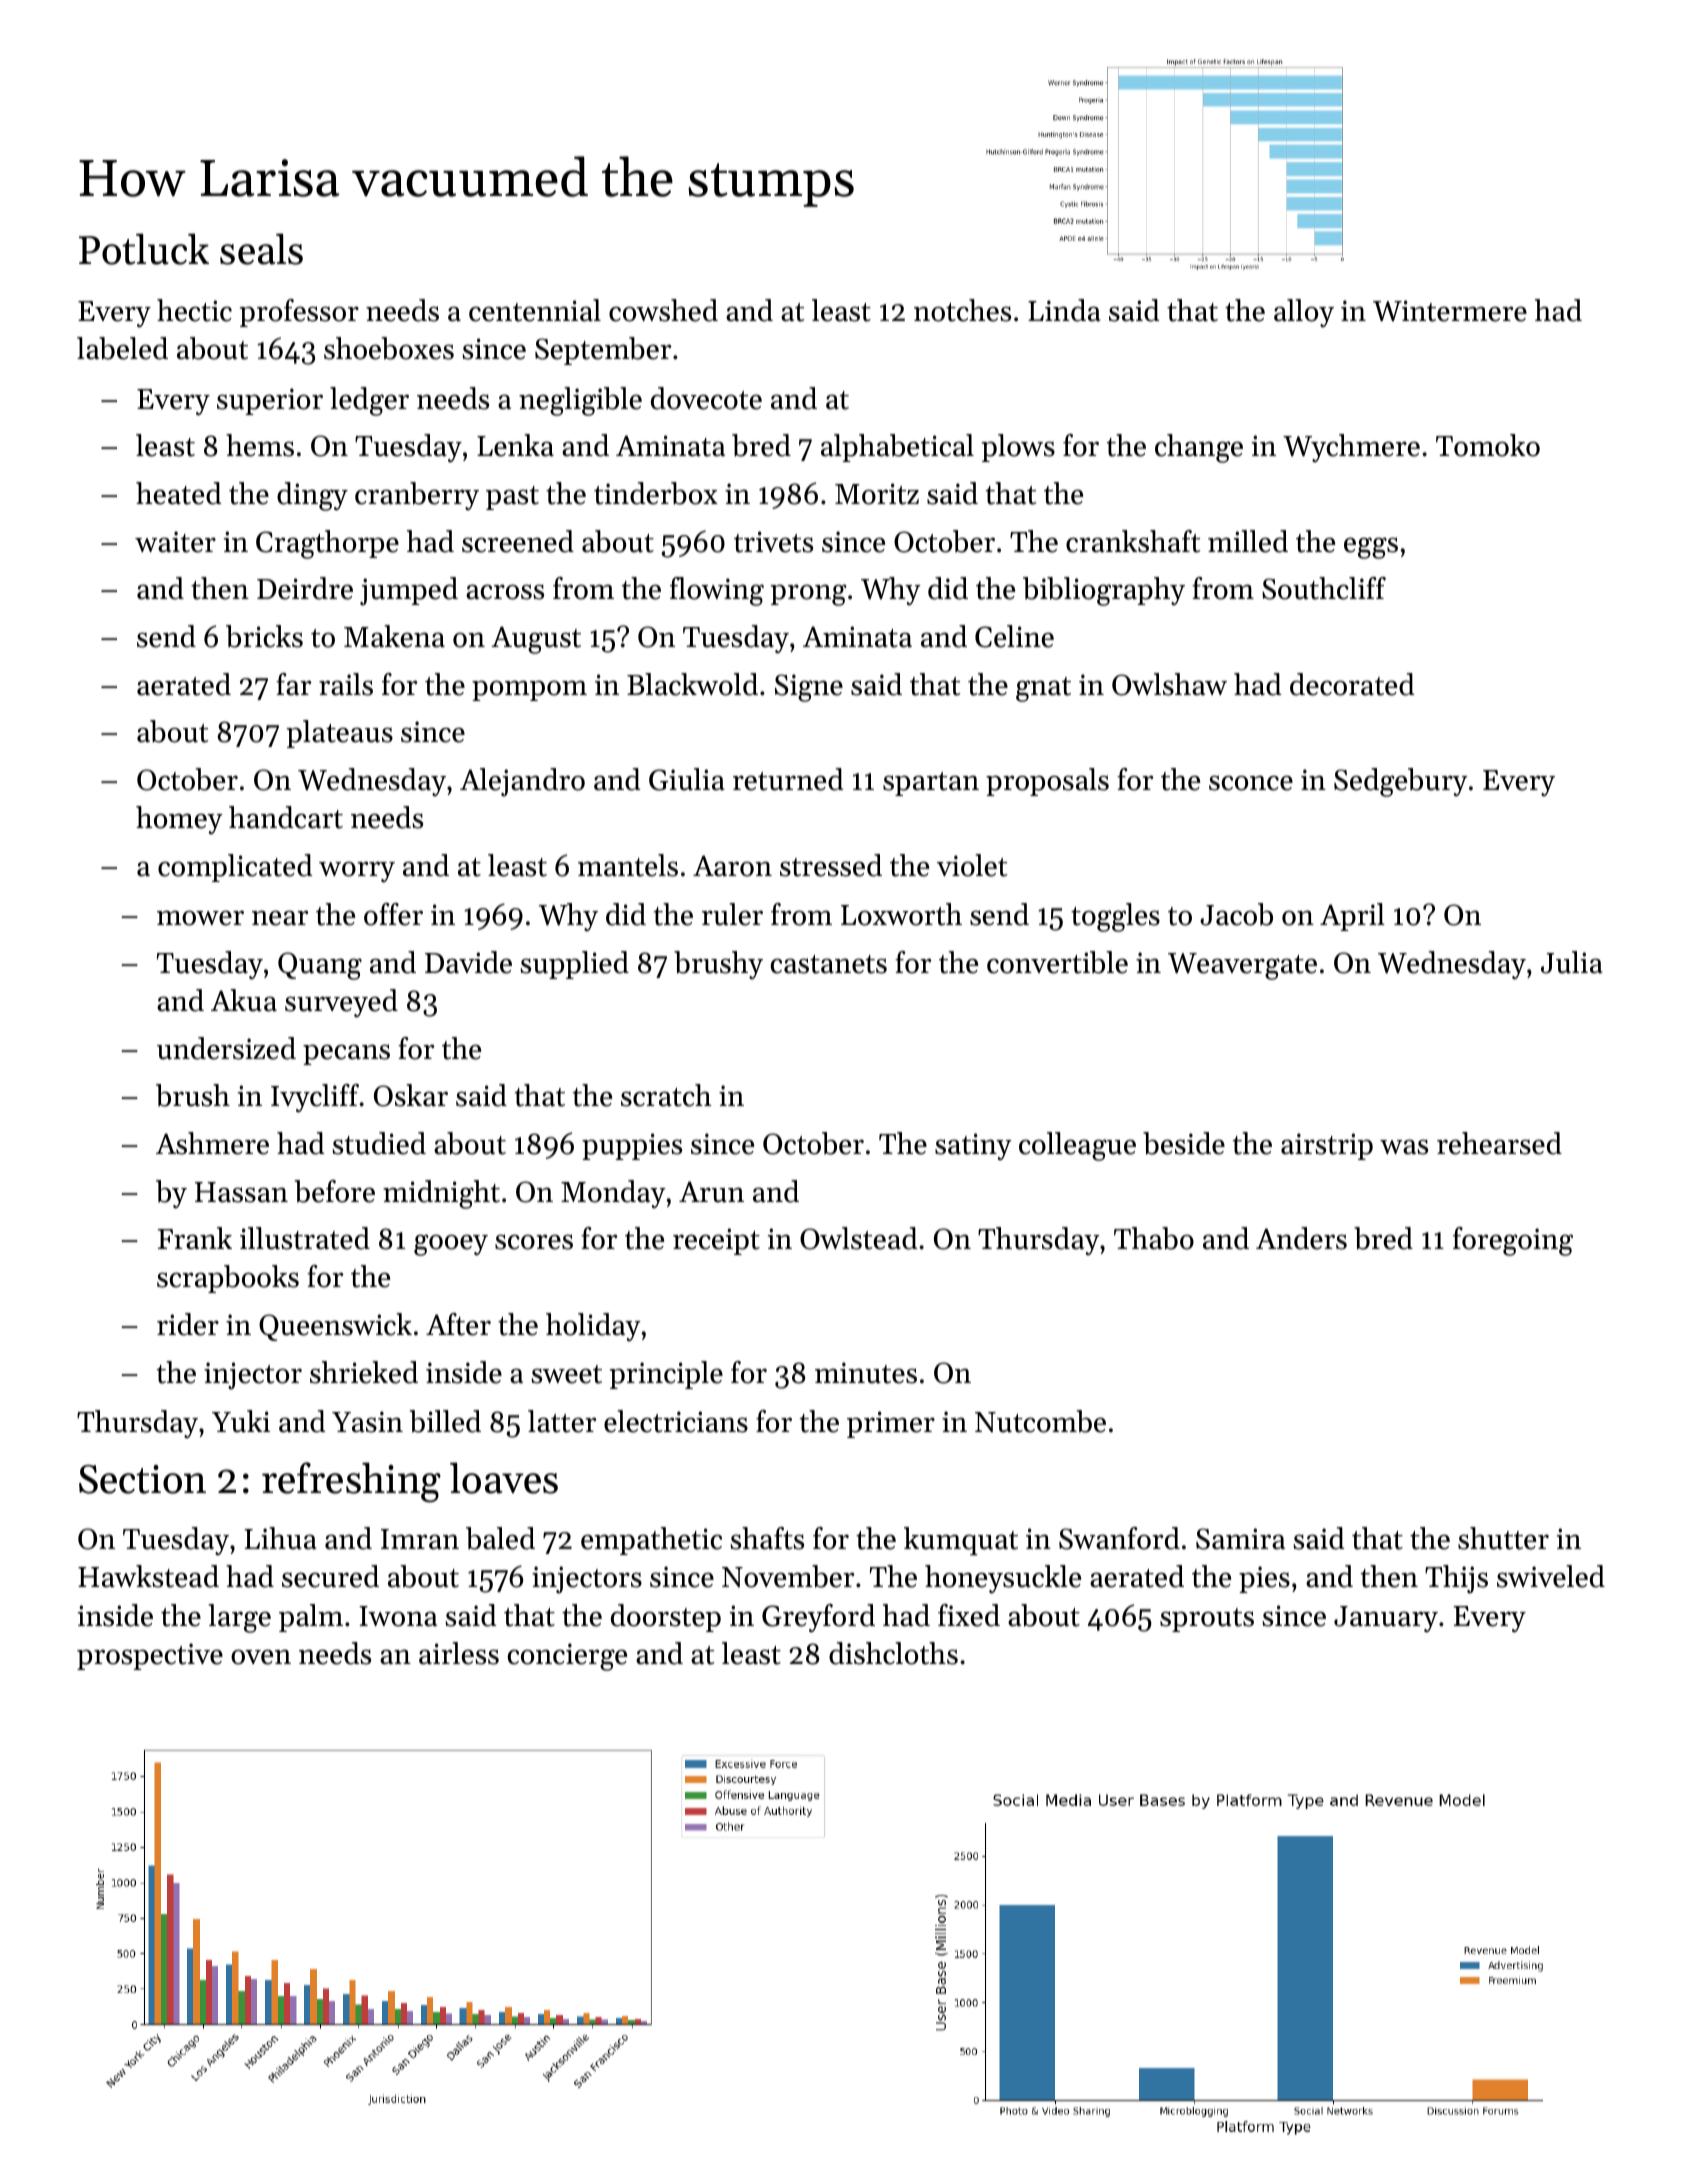 The image size is (1683, 2178). Describe the element at coordinates (575, 965) in the page. I see `supplied` at that location.
